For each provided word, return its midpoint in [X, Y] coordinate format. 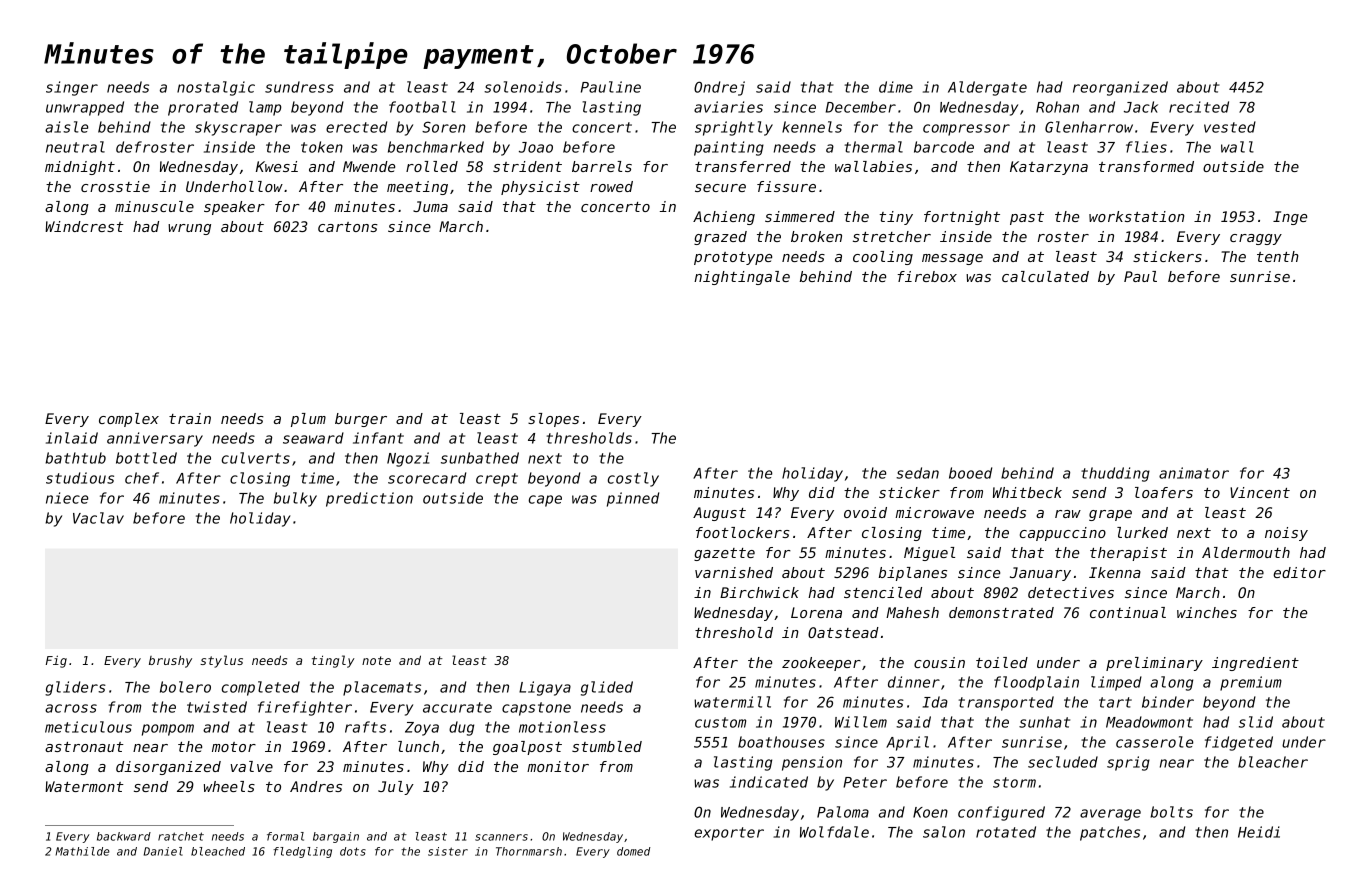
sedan [917, 473]
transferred [743, 166]
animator [1194, 473]
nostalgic [216, 88]
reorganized [1120, 88]
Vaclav [98, 518]
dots [353, 851]
